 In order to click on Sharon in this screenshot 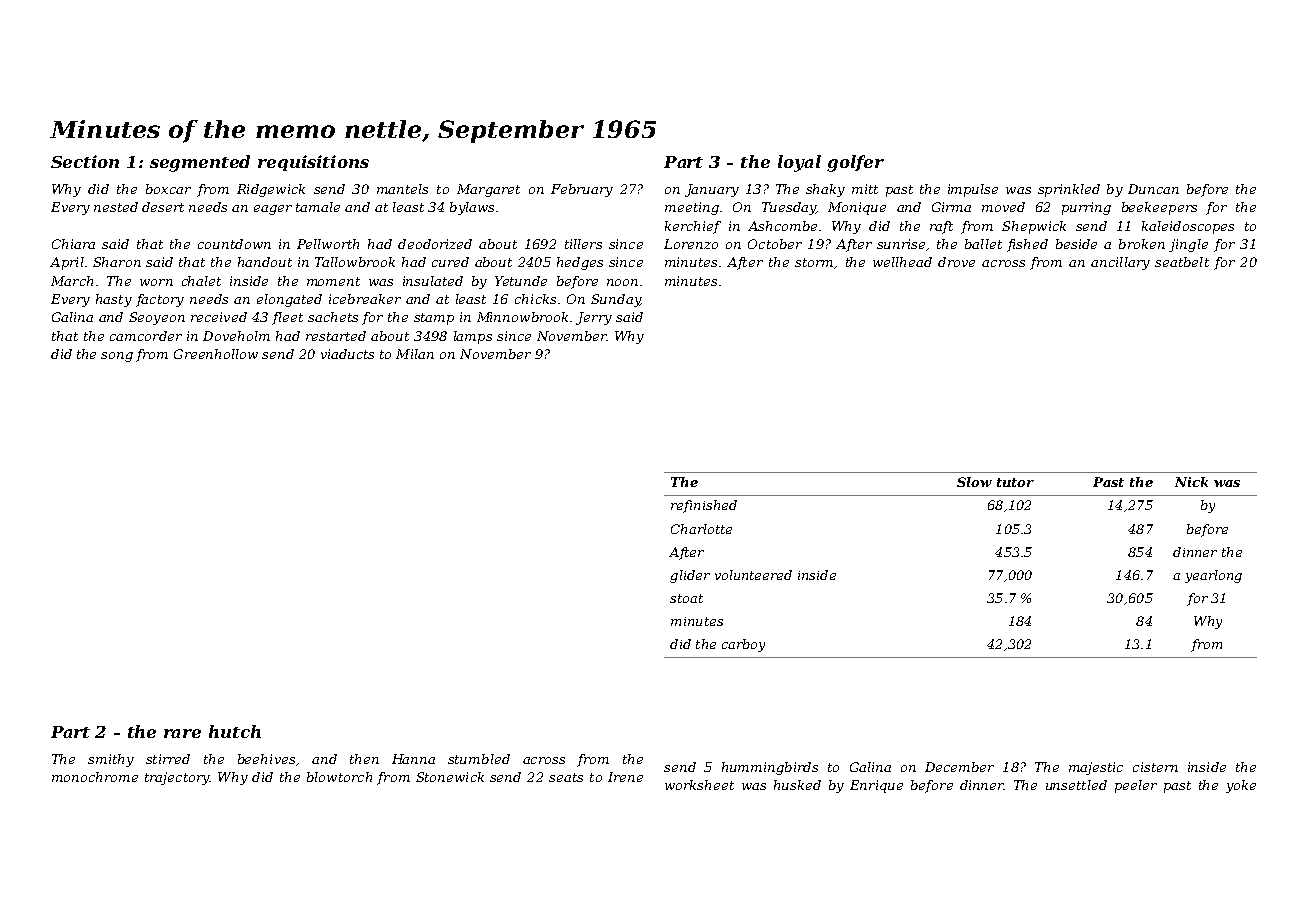, I will do `click(117, 262)`.
